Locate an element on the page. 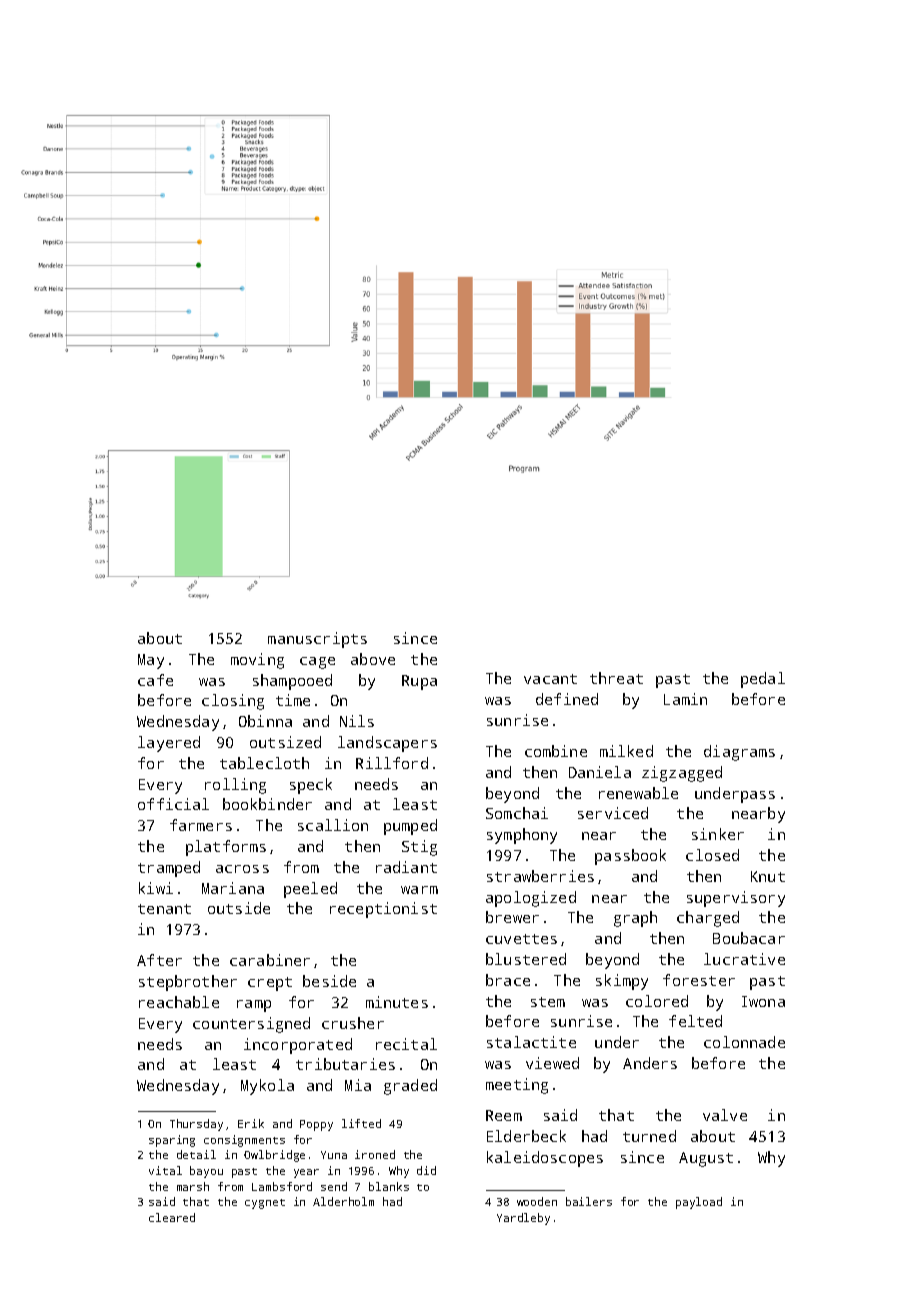  Yardleby is located at coordinates (523, 1219).
